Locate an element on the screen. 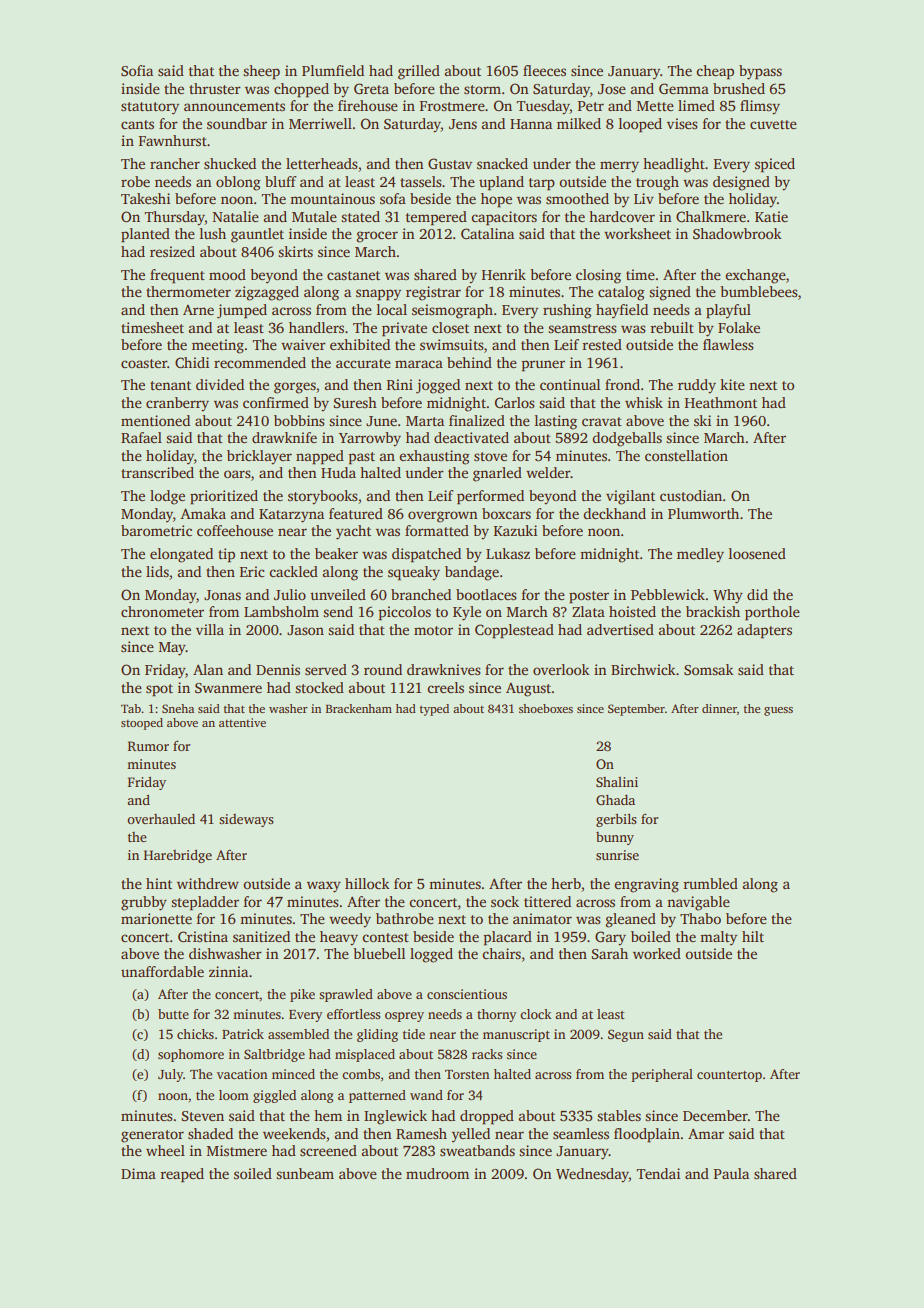 The height and width of the screenshot is (1308, 924). fleeces is located at coordinates (544, 70).
